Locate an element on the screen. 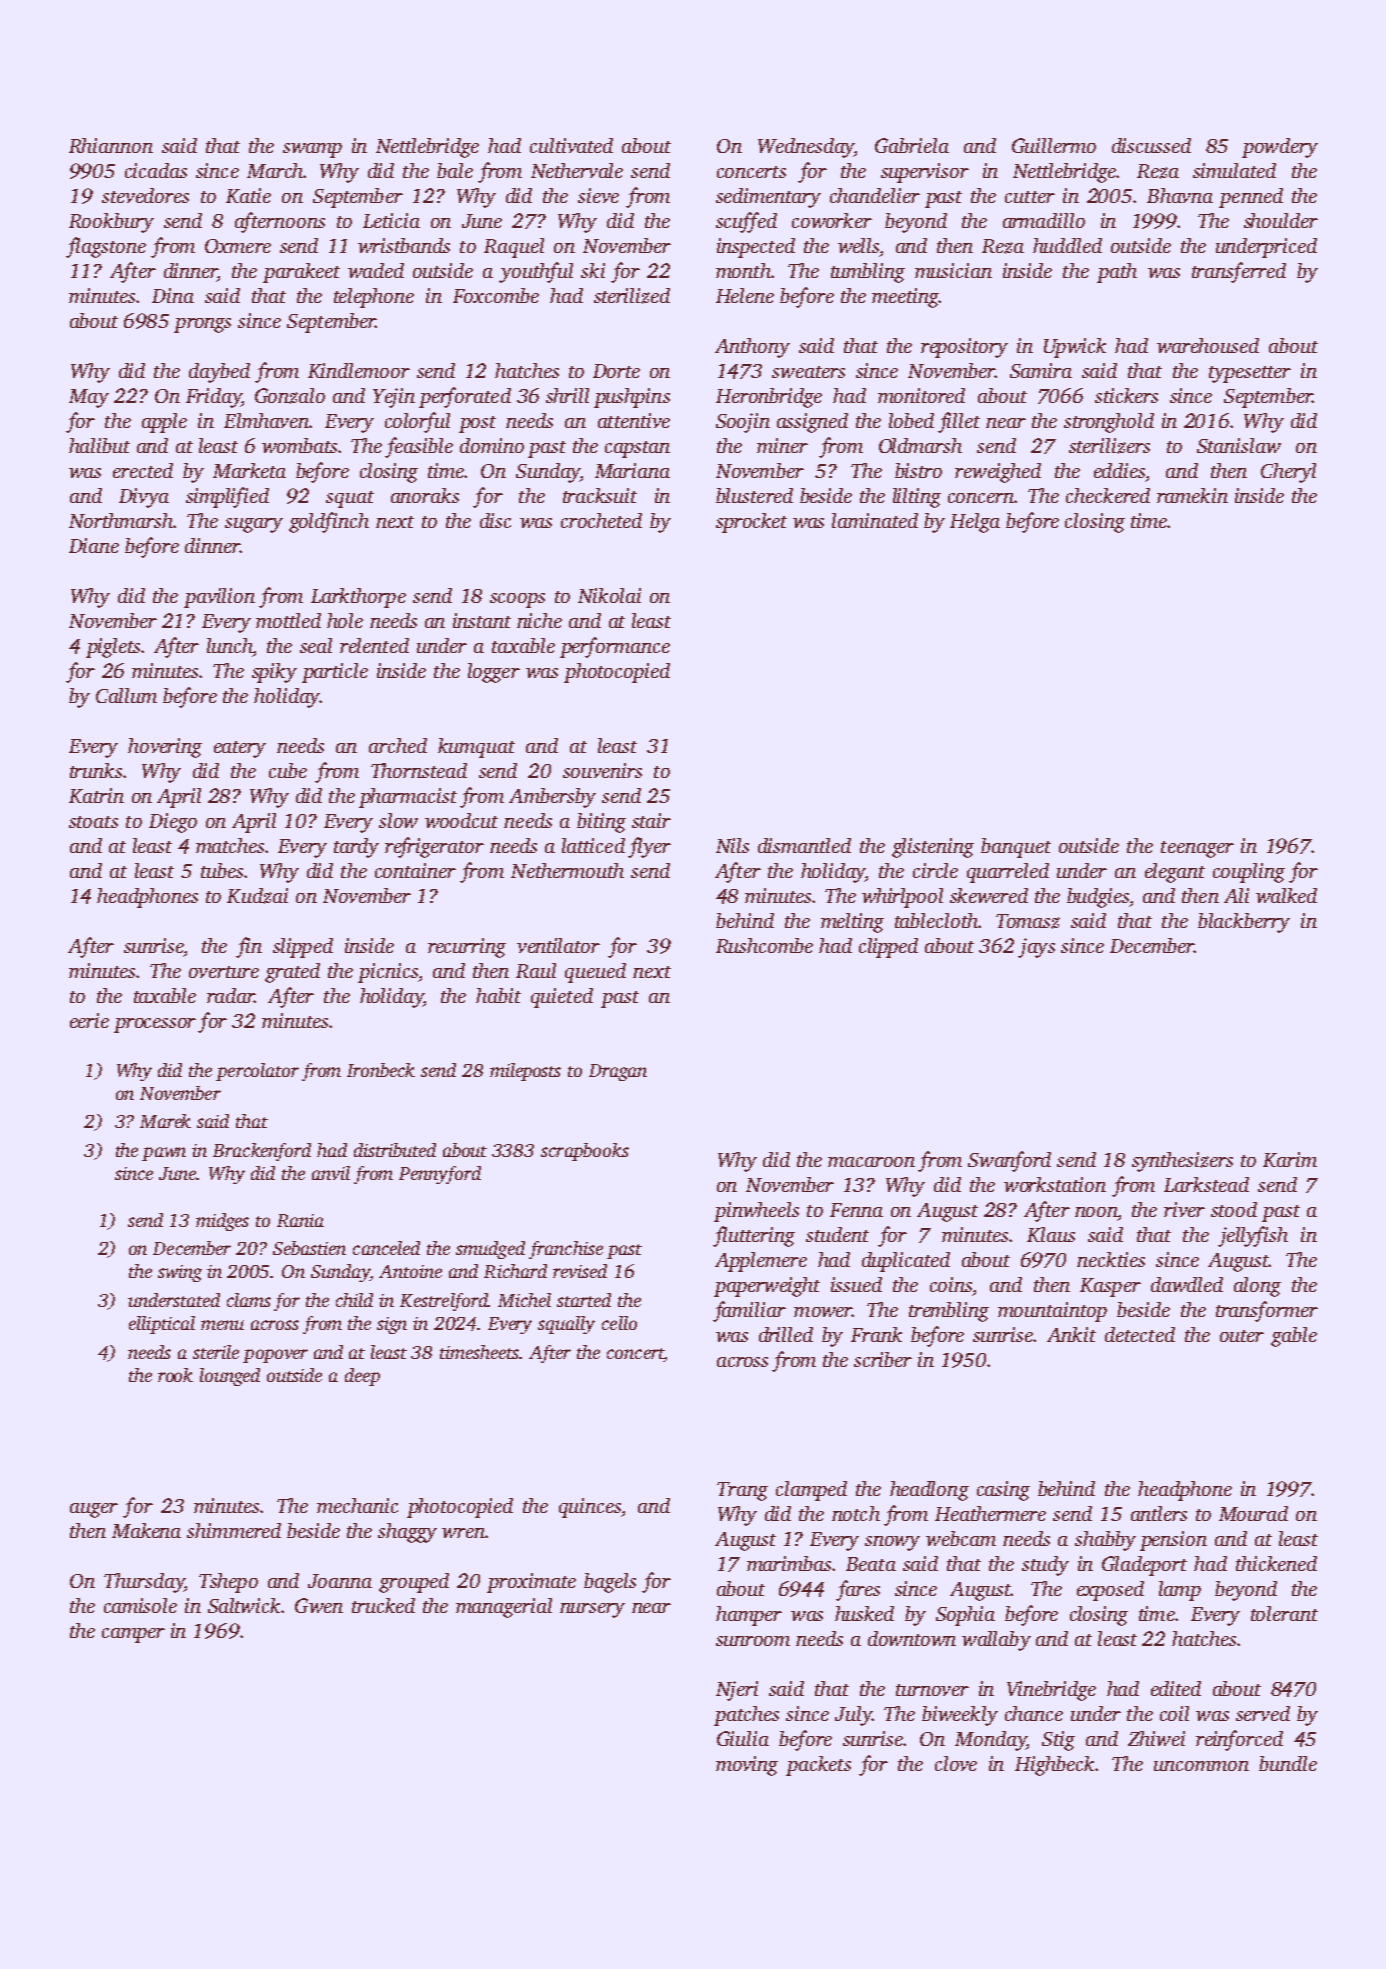 The image size is (1386, 1969). pharmacist is located at coordinates (408, 798).
